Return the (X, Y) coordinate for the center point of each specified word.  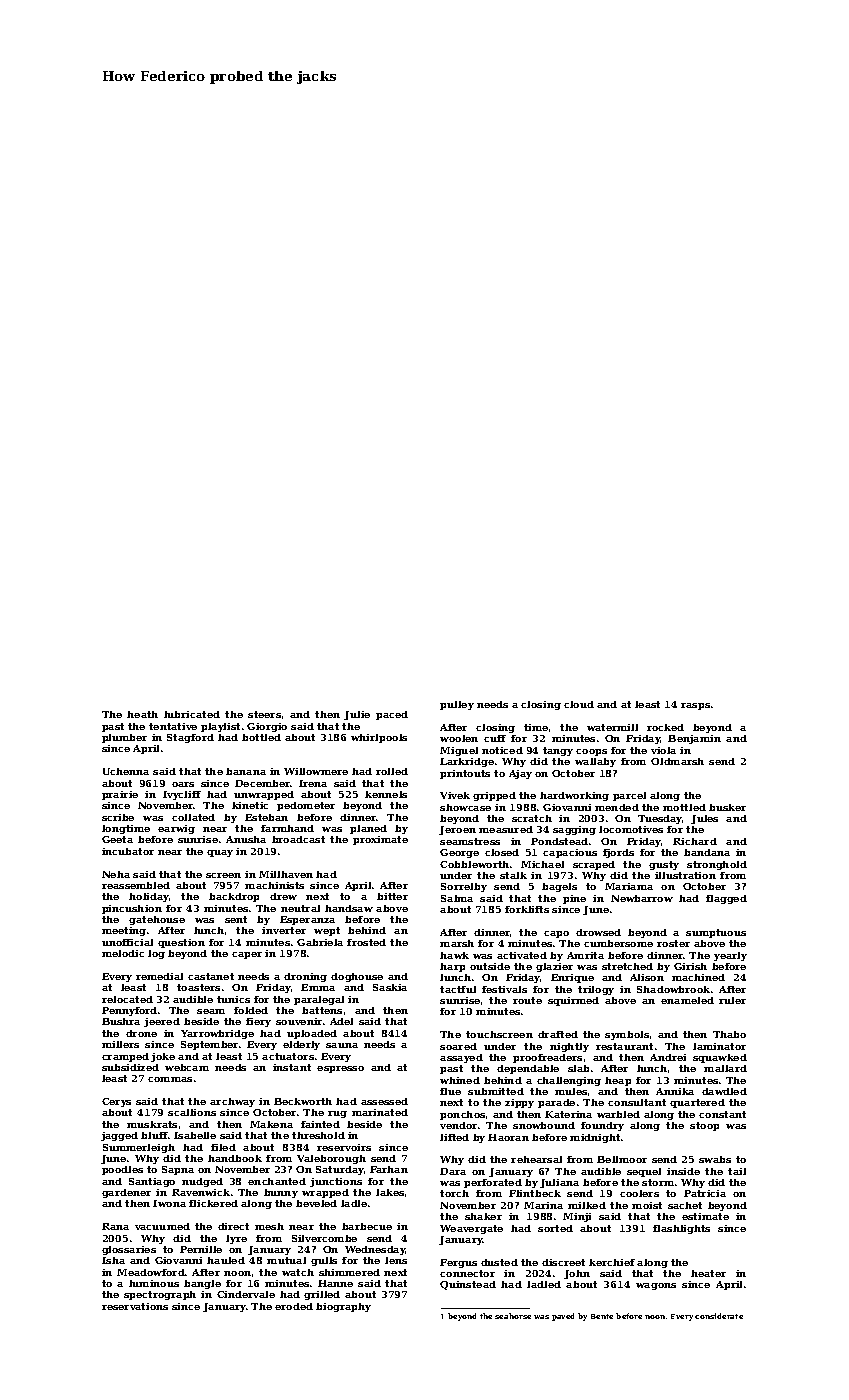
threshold (318, 1135)
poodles (122, 1170)
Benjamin (694, 739)
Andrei (668, 1057)
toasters (198, 987)
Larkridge (467, 762)
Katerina (568, 1114)
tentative (173, 726)
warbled (618, 1114)
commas (170, 1079)
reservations (135, 1306)
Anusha (246, 839)
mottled (684, 807)
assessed (384, 1101)
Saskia (390, 987)
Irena (313, 783)
